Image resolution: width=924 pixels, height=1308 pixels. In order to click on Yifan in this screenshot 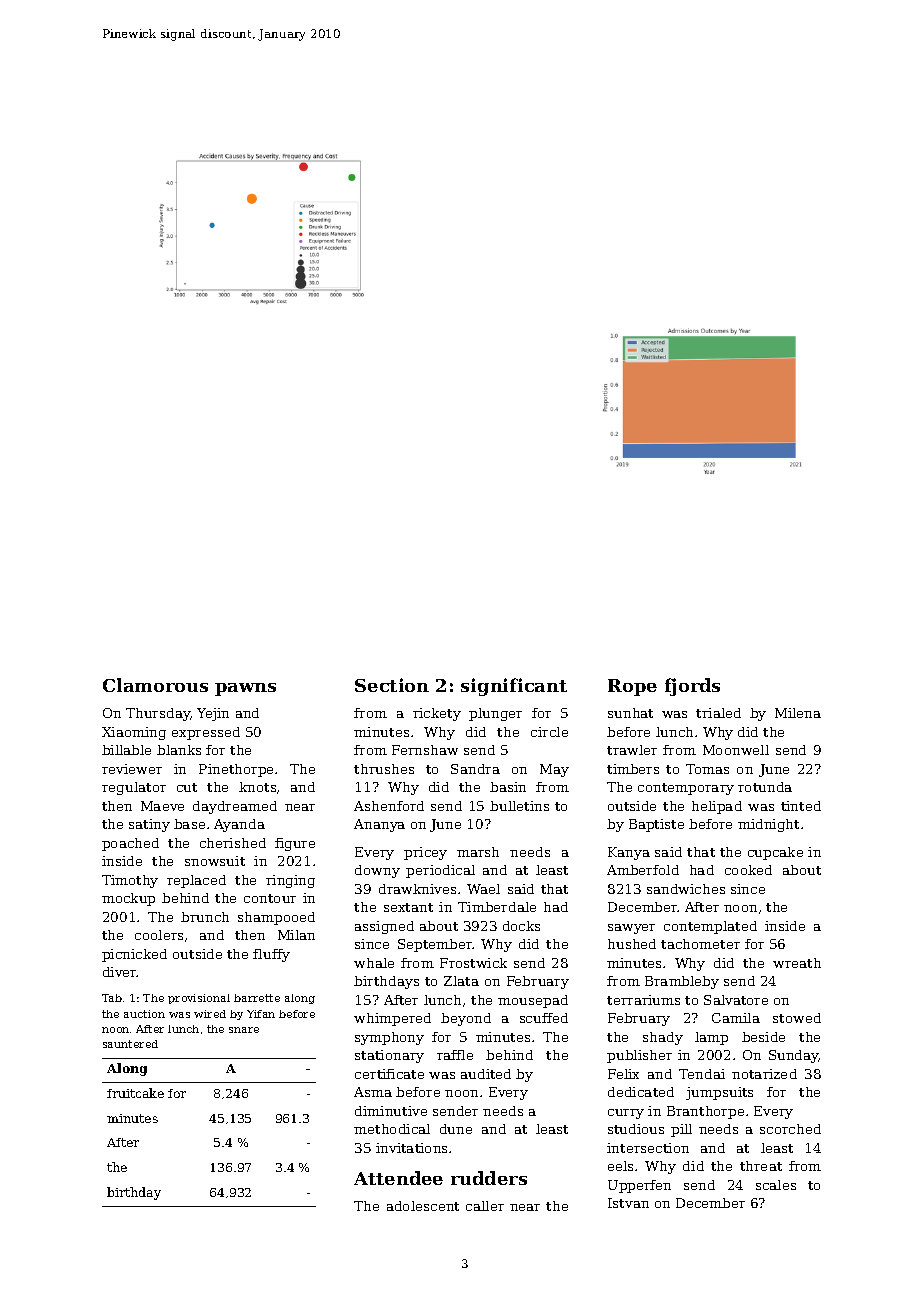, I will do `click(261, 1014)`.
